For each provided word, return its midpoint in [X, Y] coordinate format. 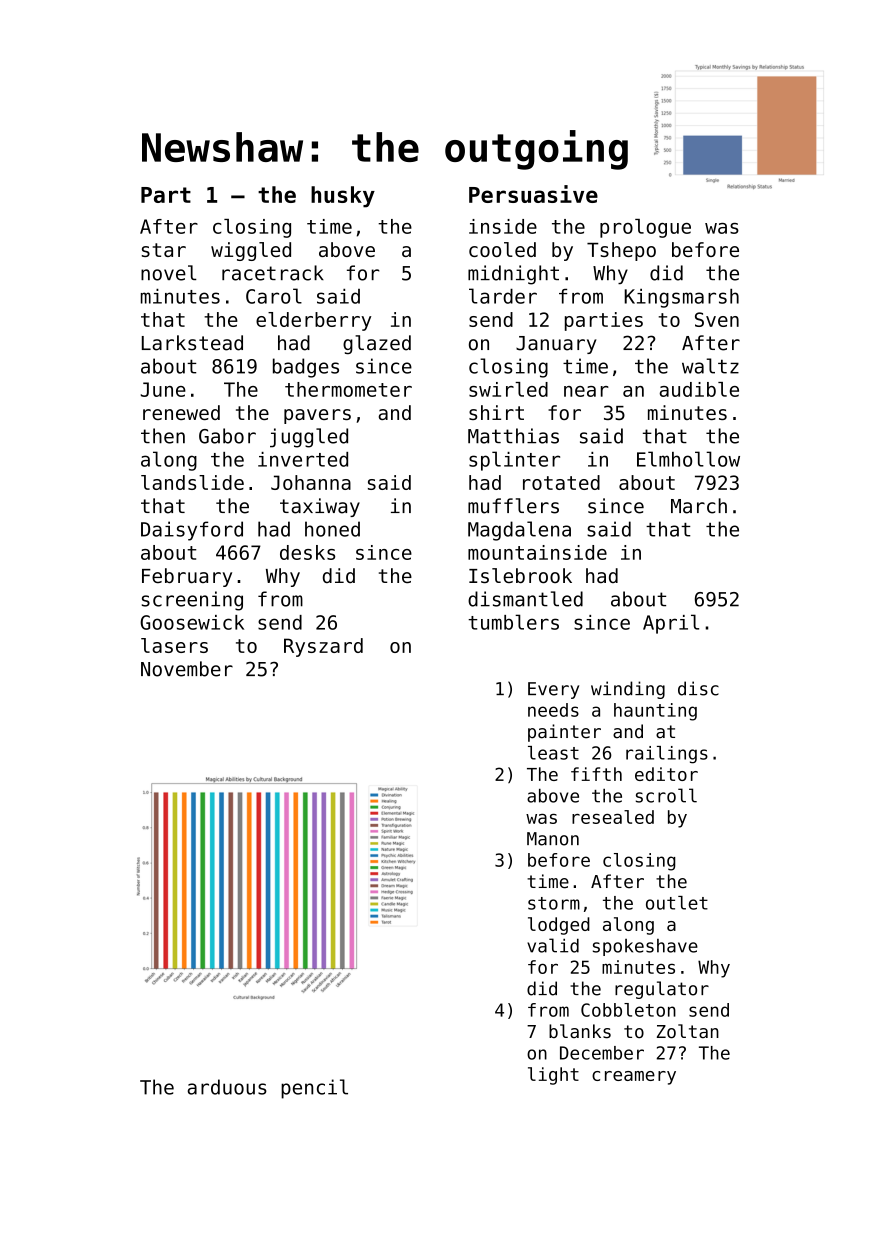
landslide [192, 482]
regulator [662, 990]
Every [553, 690]
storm [554, 903]
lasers [174, 645]
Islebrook [520, 576]
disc [698, 688]
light [553, 1076]
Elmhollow [688, 459]
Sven [717, 319]
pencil [314, 1089]
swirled [508, 389]
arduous [227, 1087]
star [164, 250]
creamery [634, 1078]
